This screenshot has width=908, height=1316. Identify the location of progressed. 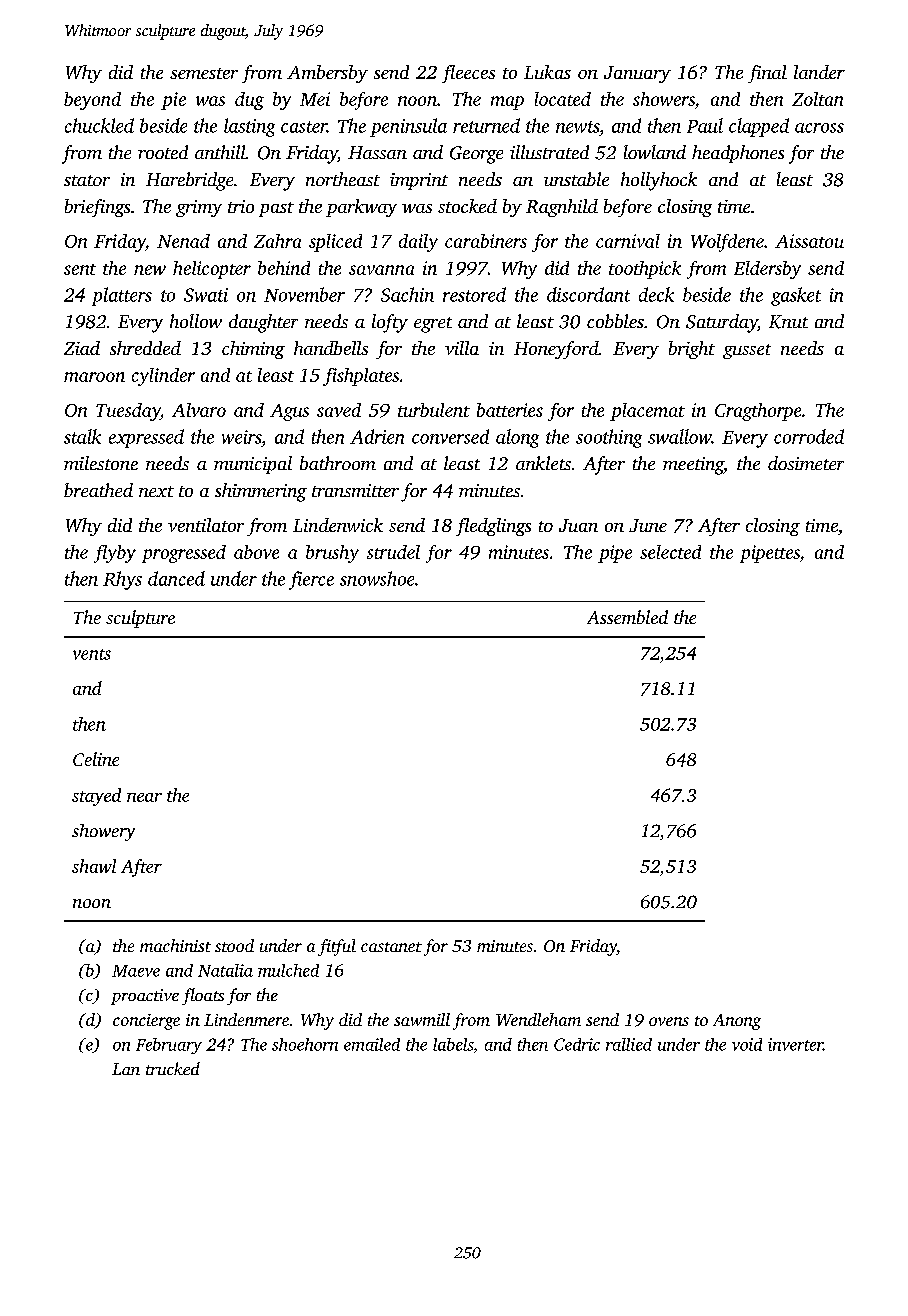
(184, 554).
